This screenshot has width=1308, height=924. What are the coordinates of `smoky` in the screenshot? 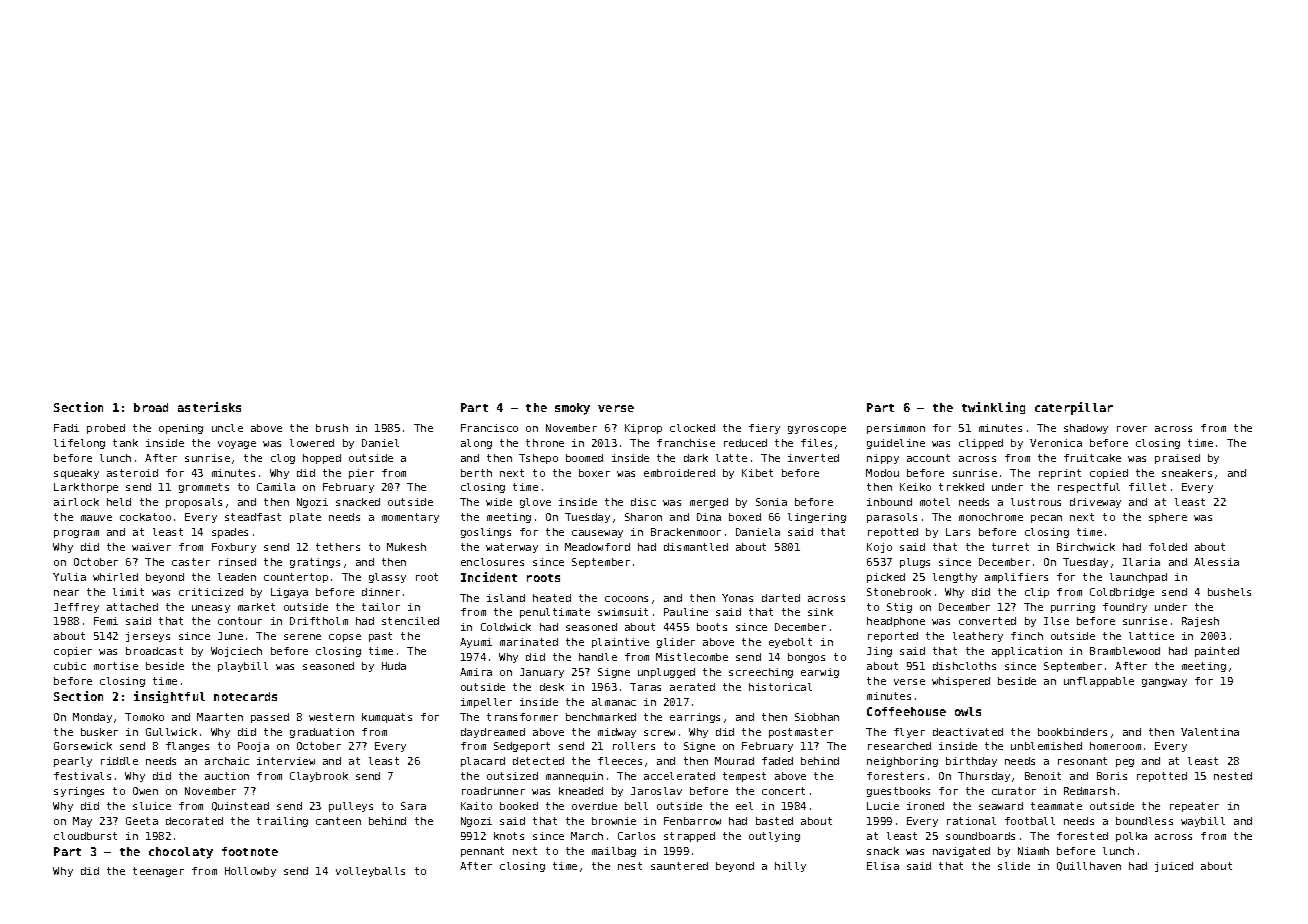 It's located at (572, 409).
